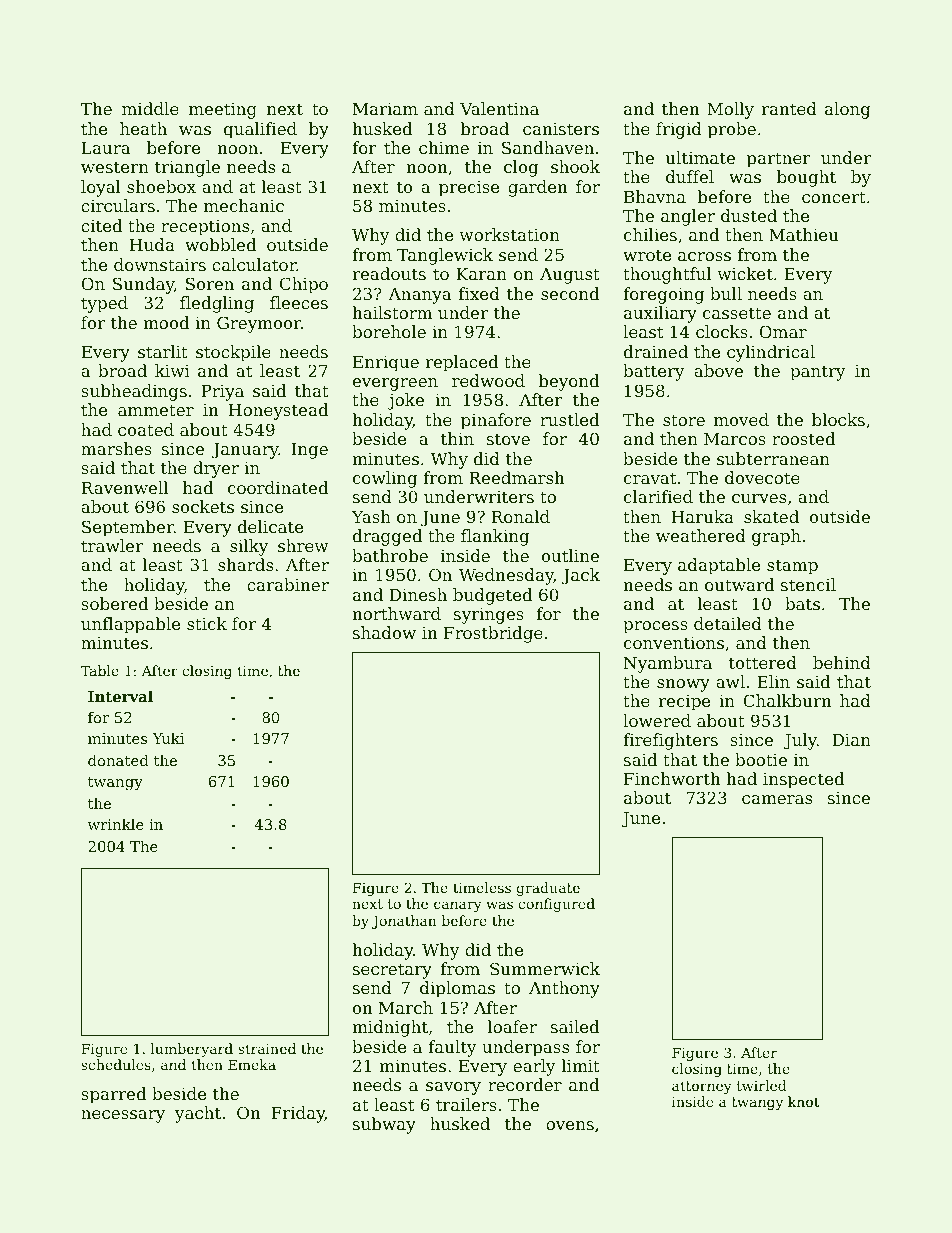 This document has width=952, height=1233. Describe the element at coordinates (384, 632) in the document. I see `shadow` at that location.
